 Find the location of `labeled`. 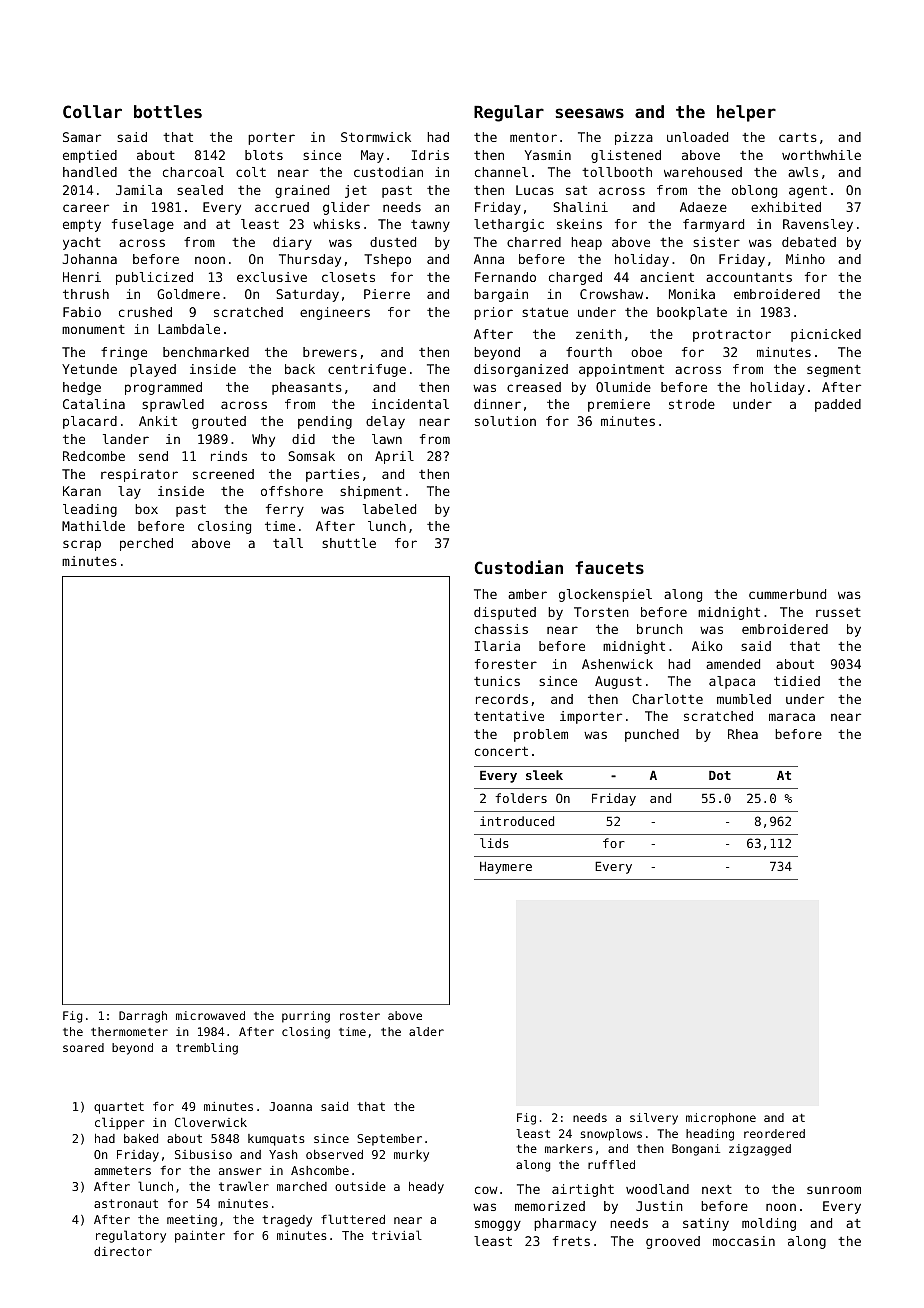

labeled is located at coordinates (389, 509).
